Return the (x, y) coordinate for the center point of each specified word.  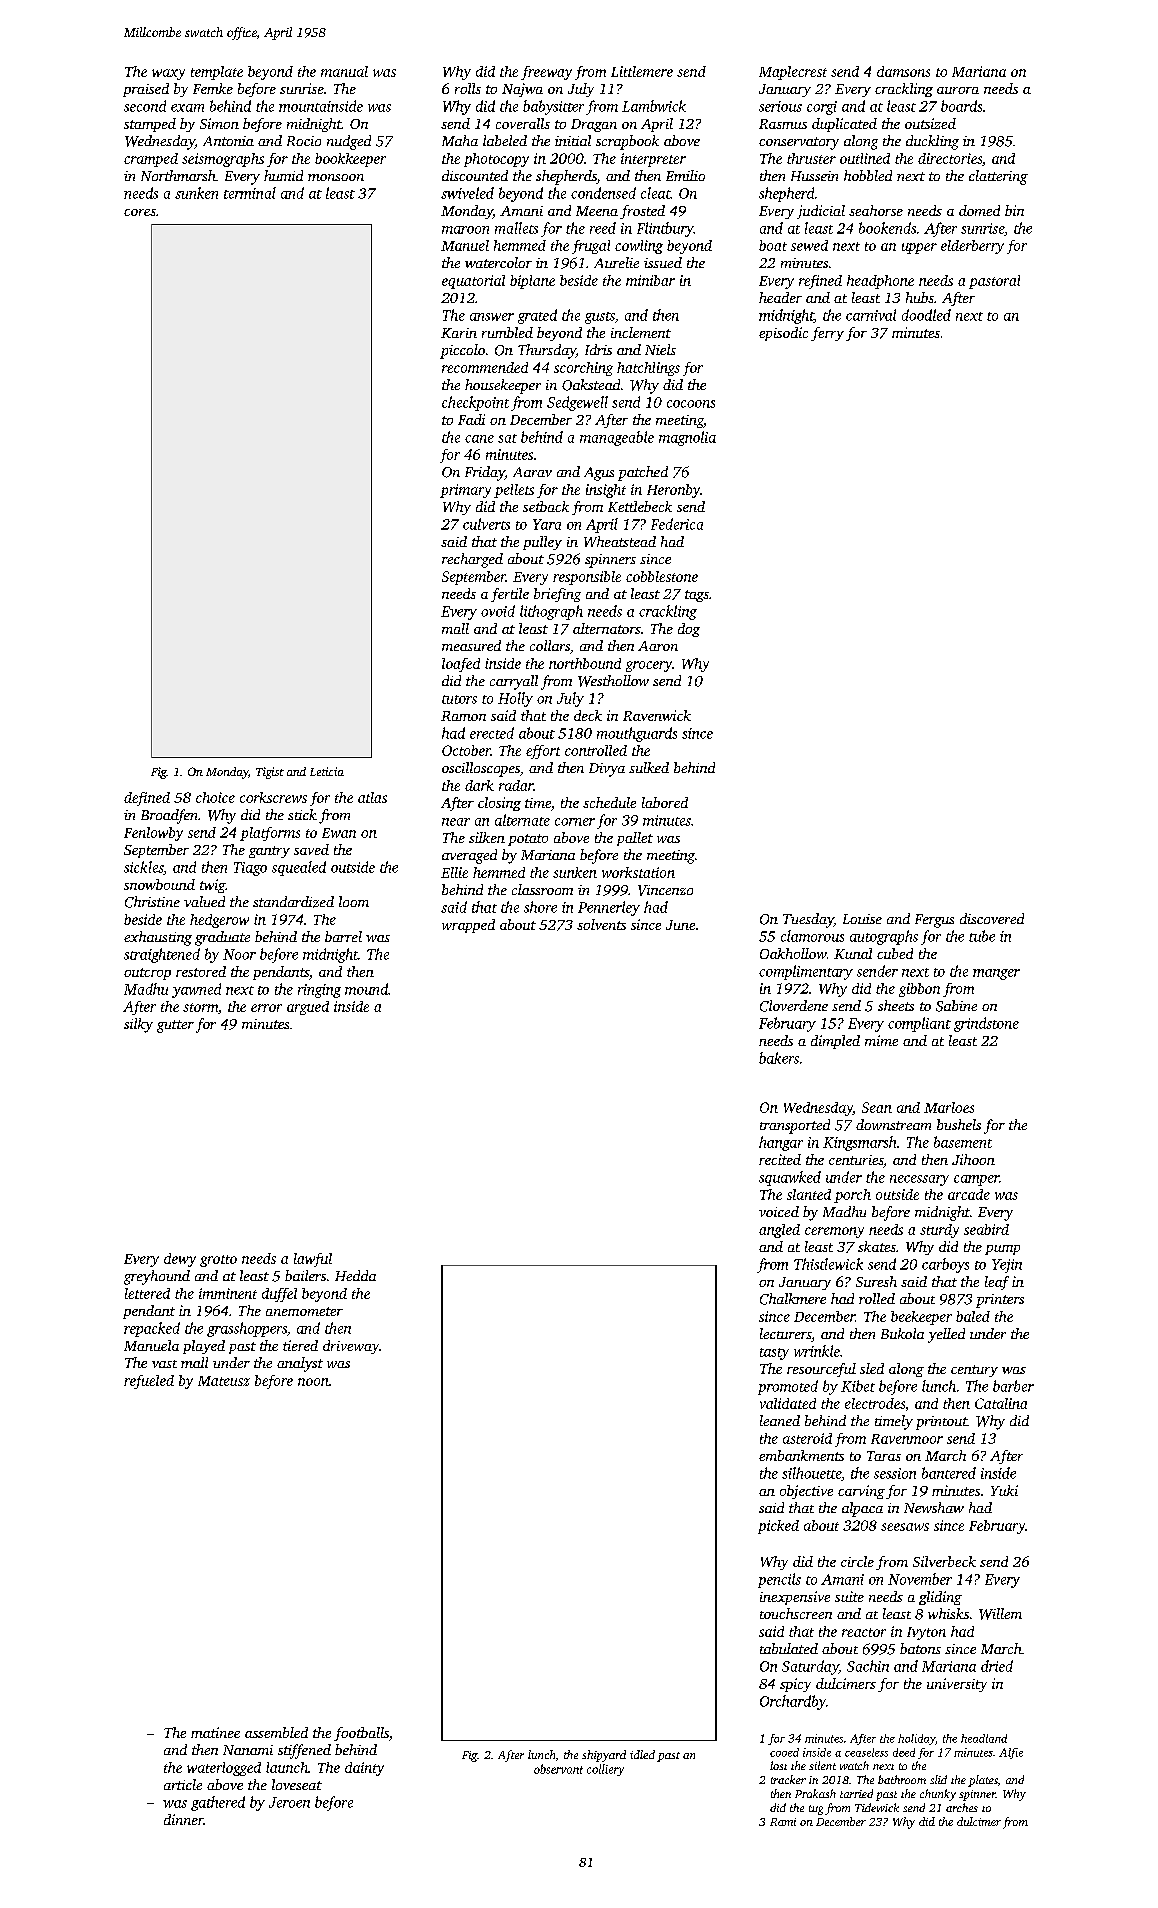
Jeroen (289, 1802)
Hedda (355, 1275)
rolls (468, 88)
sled (872, 1368)
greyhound (157, 1277)
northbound (585, 663)
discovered (992, 918)
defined (147, 799)
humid (283, 175)
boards (961, 106)
